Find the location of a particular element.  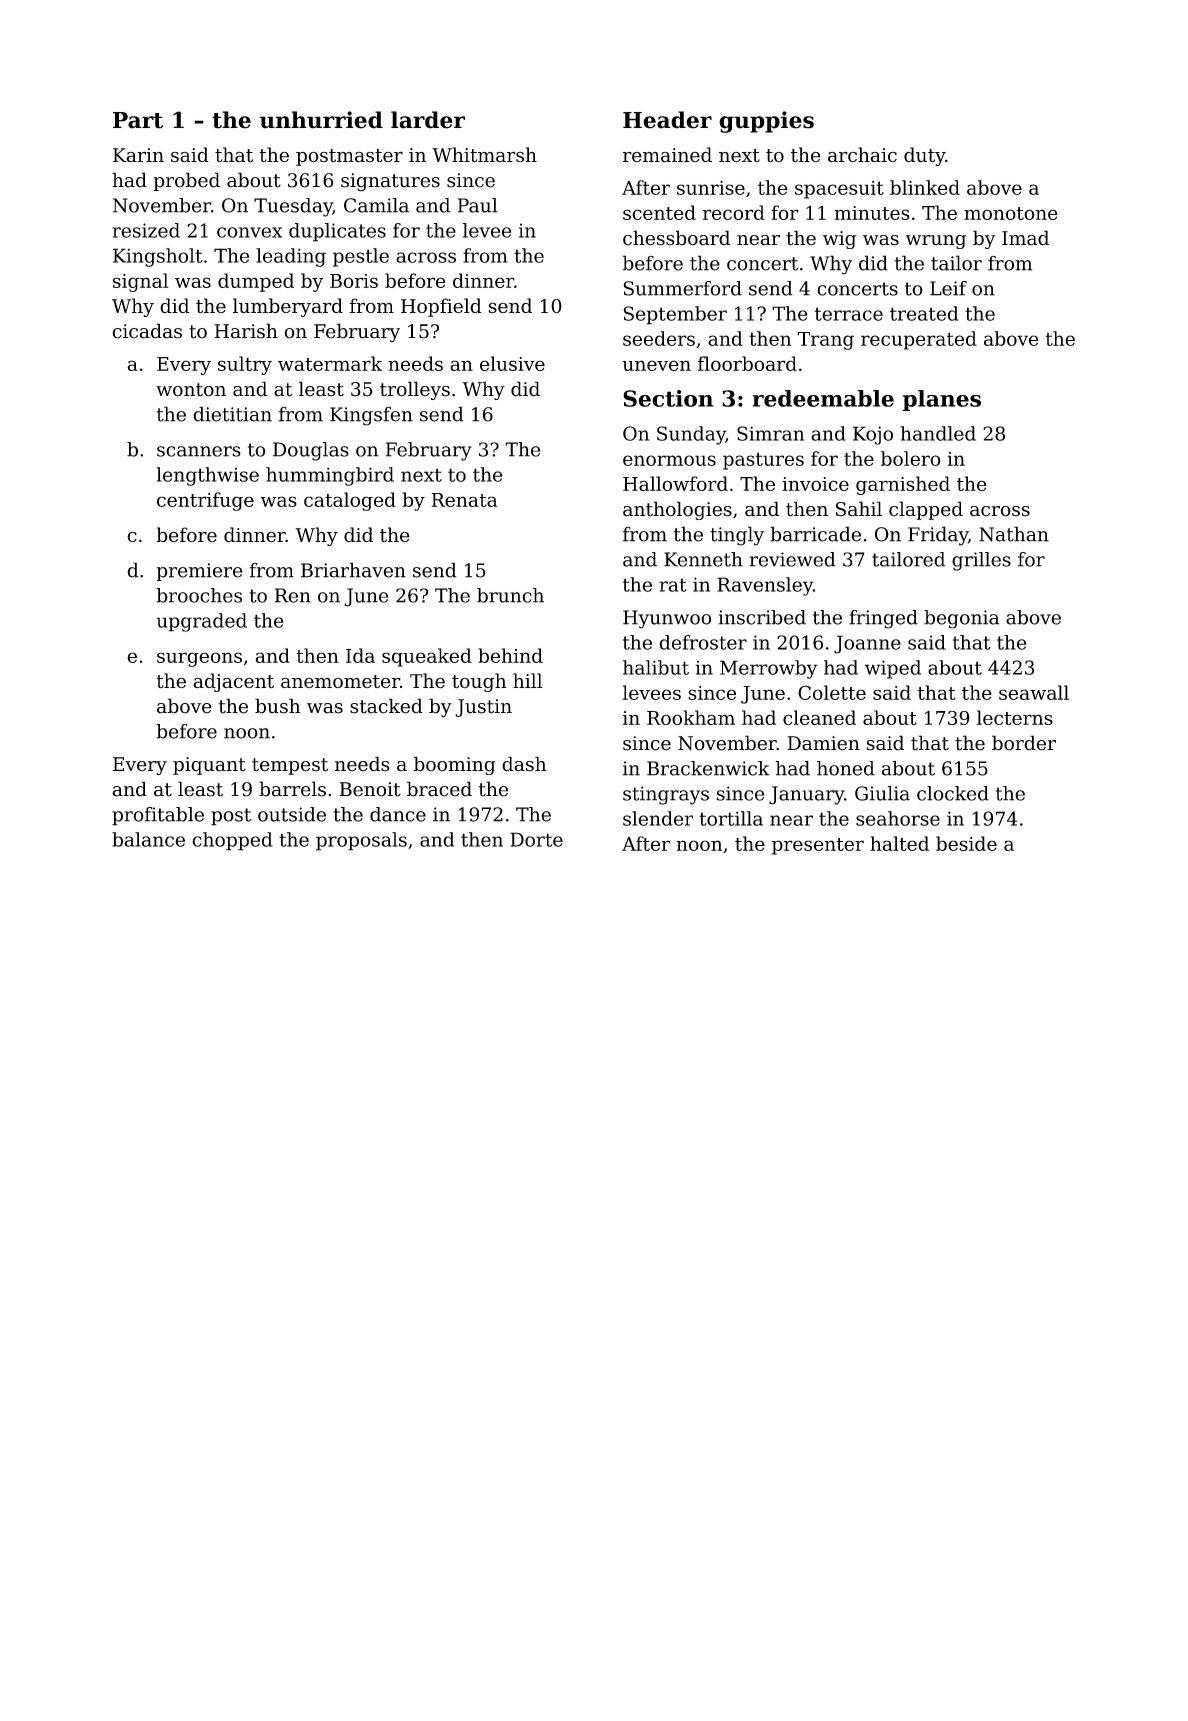

seawall is located at coordinates (1034, 692).
